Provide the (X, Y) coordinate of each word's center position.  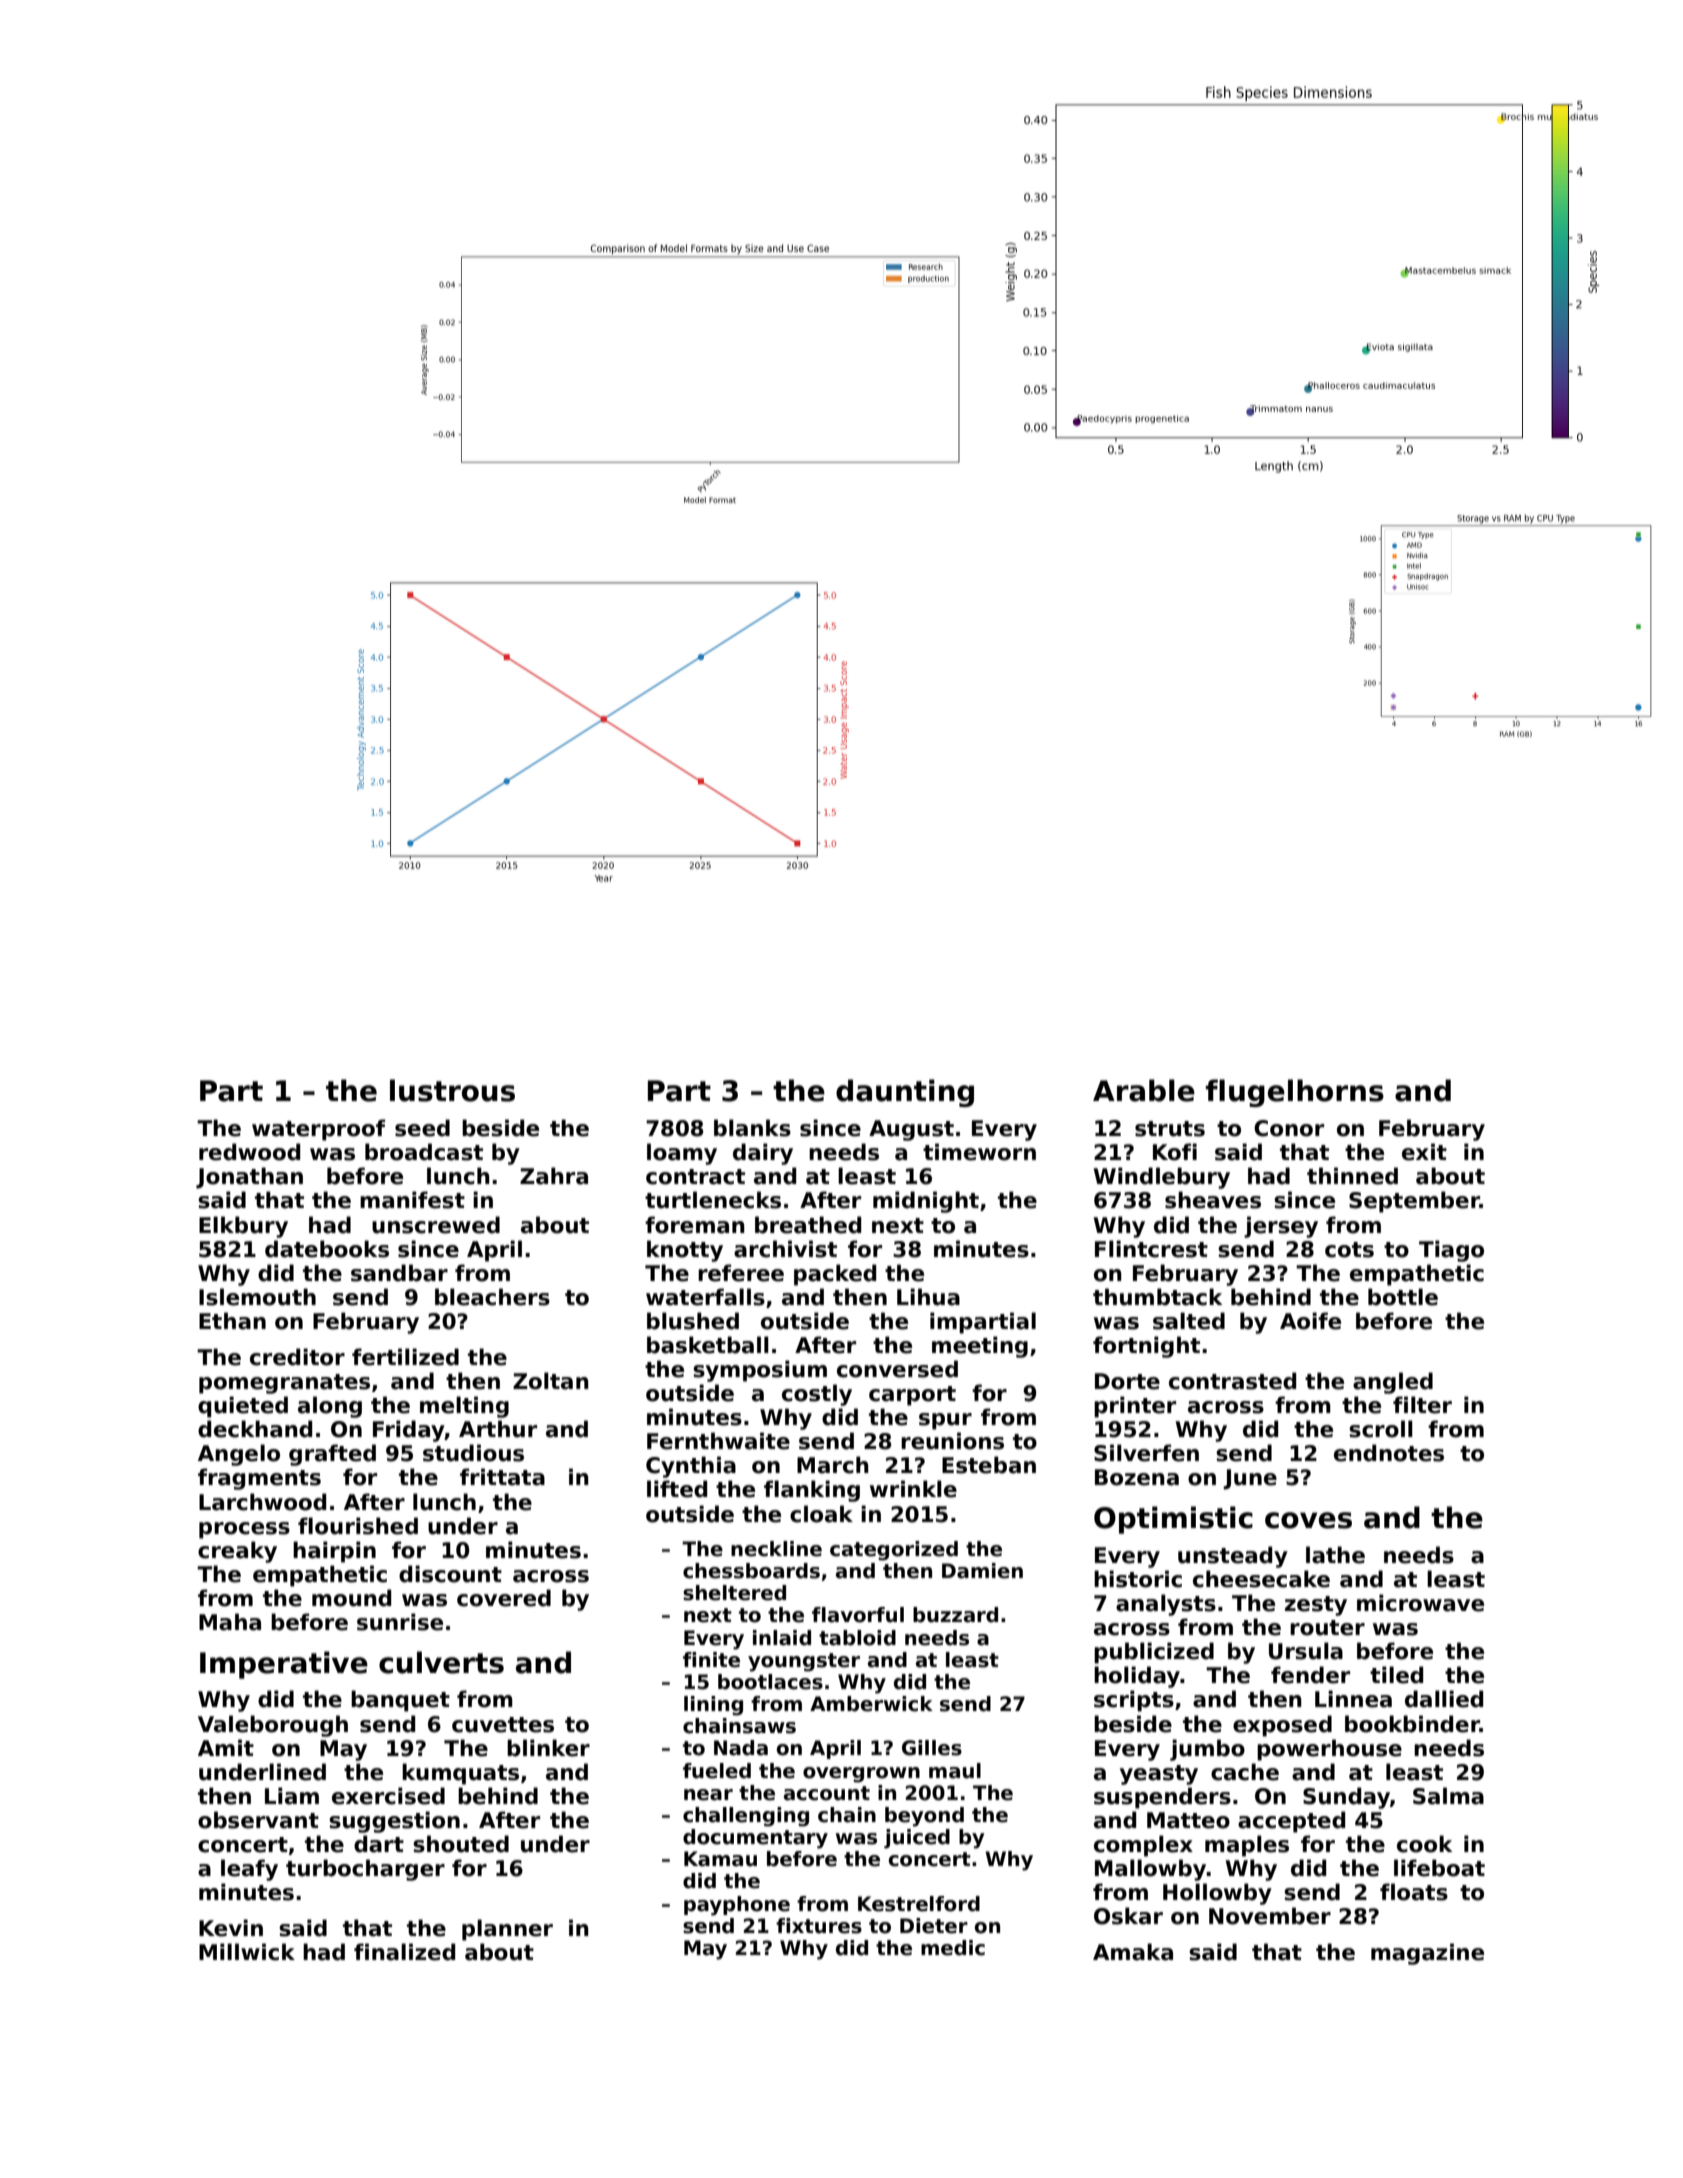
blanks (752, 1128)
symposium (760, 1371)
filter (1422, 1405)
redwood (249, 1152)
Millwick (247, 1952)
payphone (737, 1906)
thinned (1352, 1176)
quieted (243, 1407)
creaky (237, 1552)
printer (1135, 1407)
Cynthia (691, 1467)
